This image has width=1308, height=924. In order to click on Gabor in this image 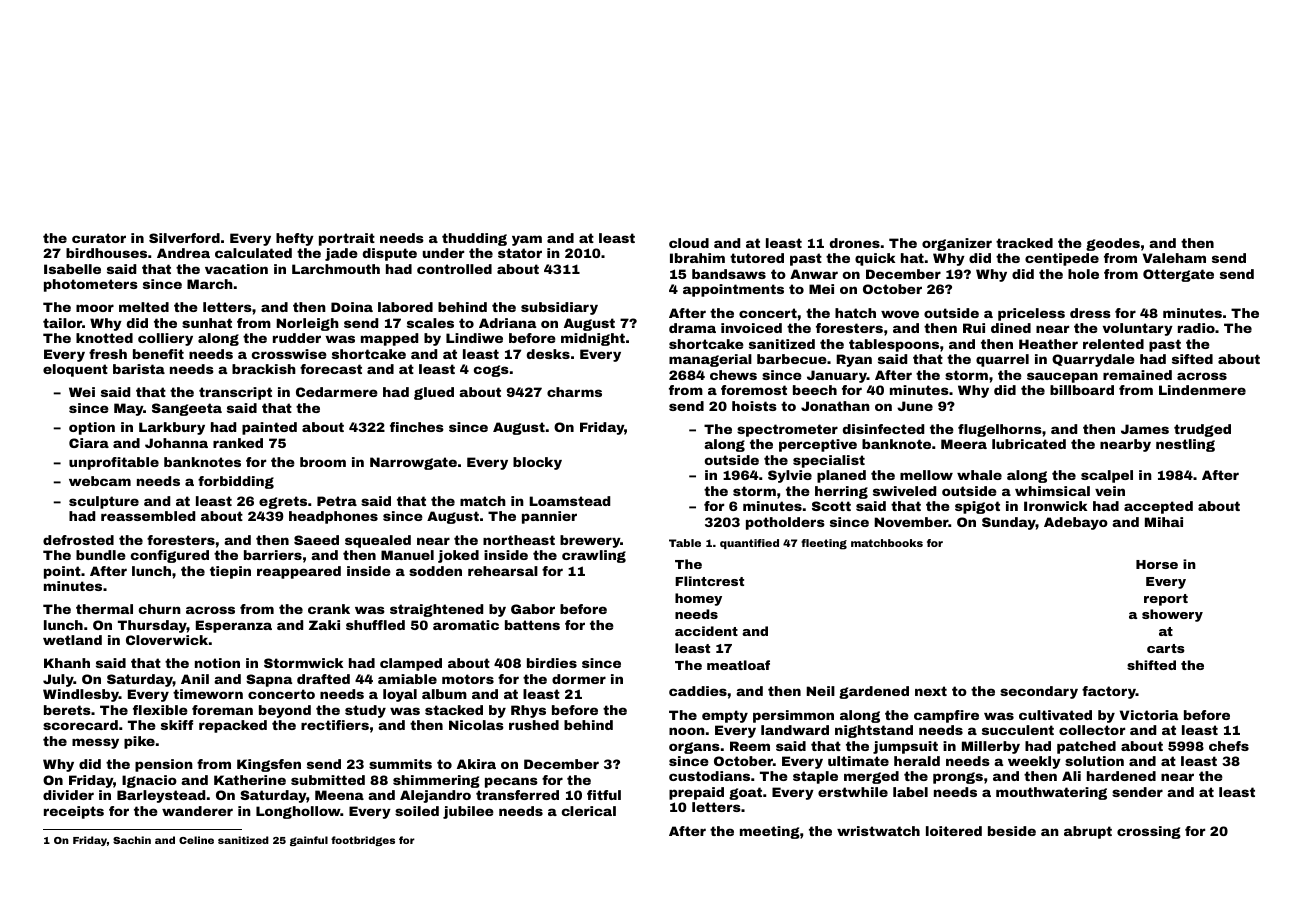, I will do `click(533, 609)`.
